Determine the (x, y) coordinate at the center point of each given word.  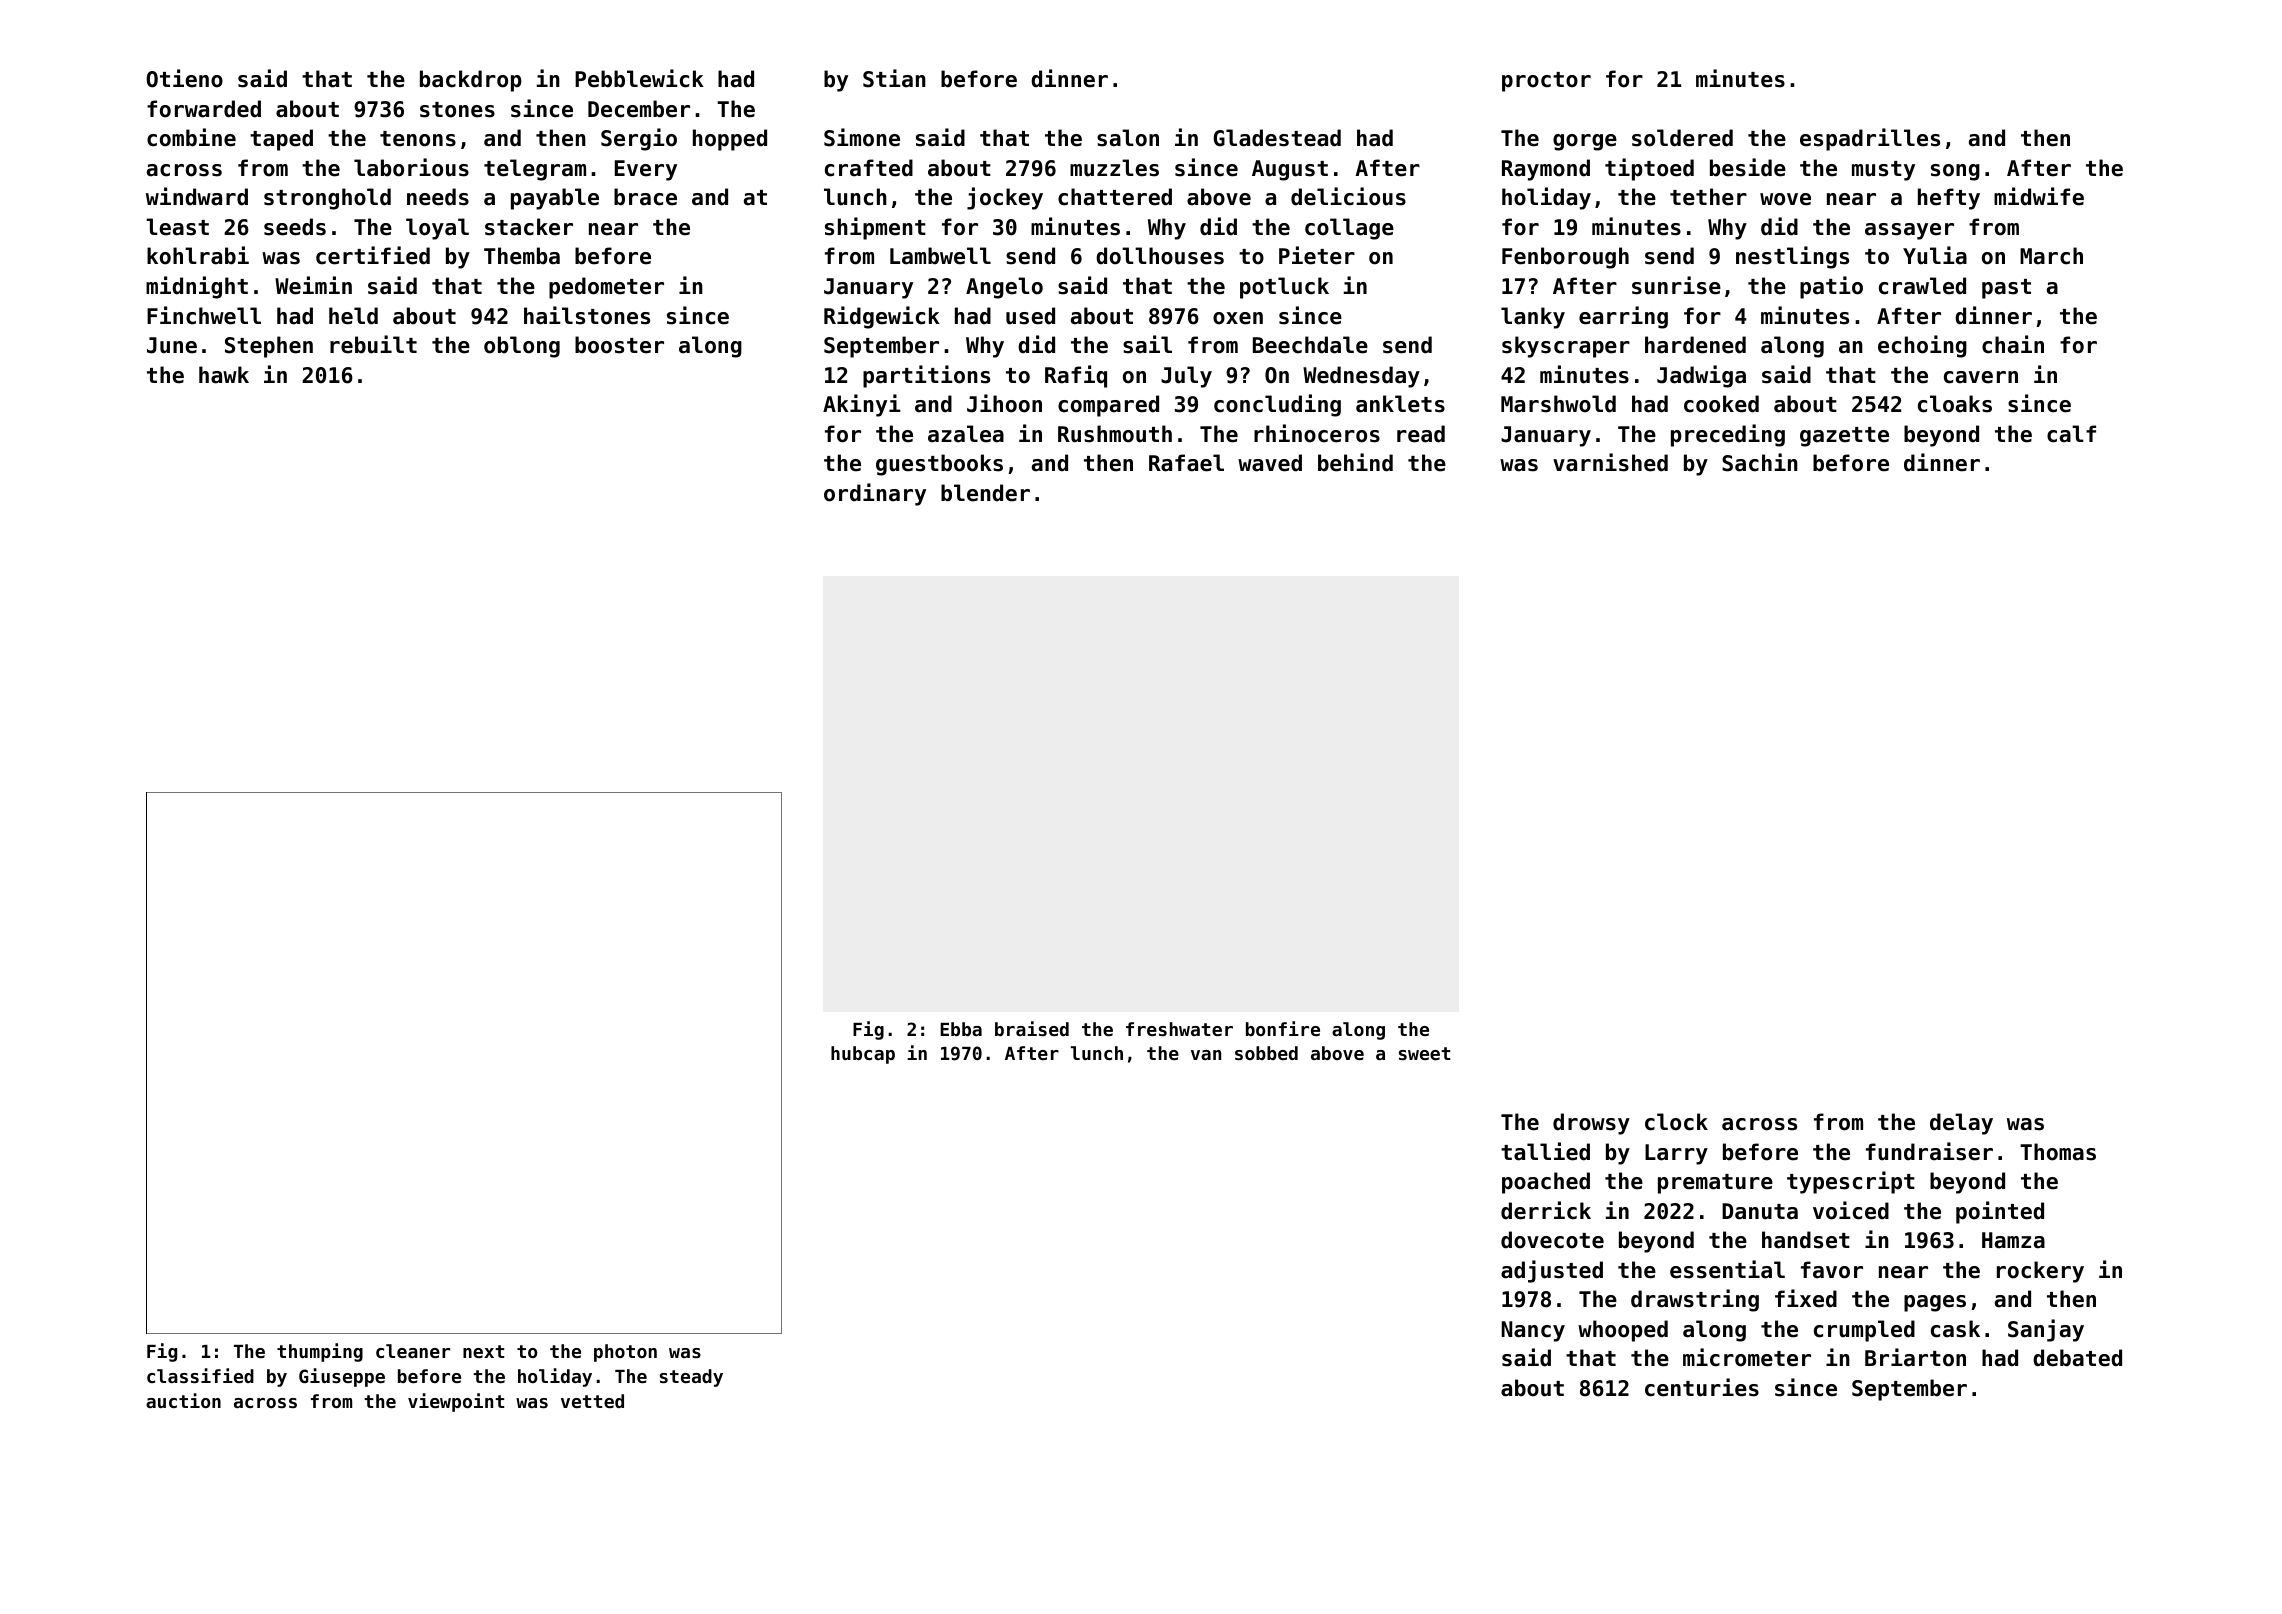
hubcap (863, 1055)
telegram (535, 170)
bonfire (1283, 1028)
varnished (1610, 462)
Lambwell (940, 256)
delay (1961, 1124)
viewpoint (456, 1402)
